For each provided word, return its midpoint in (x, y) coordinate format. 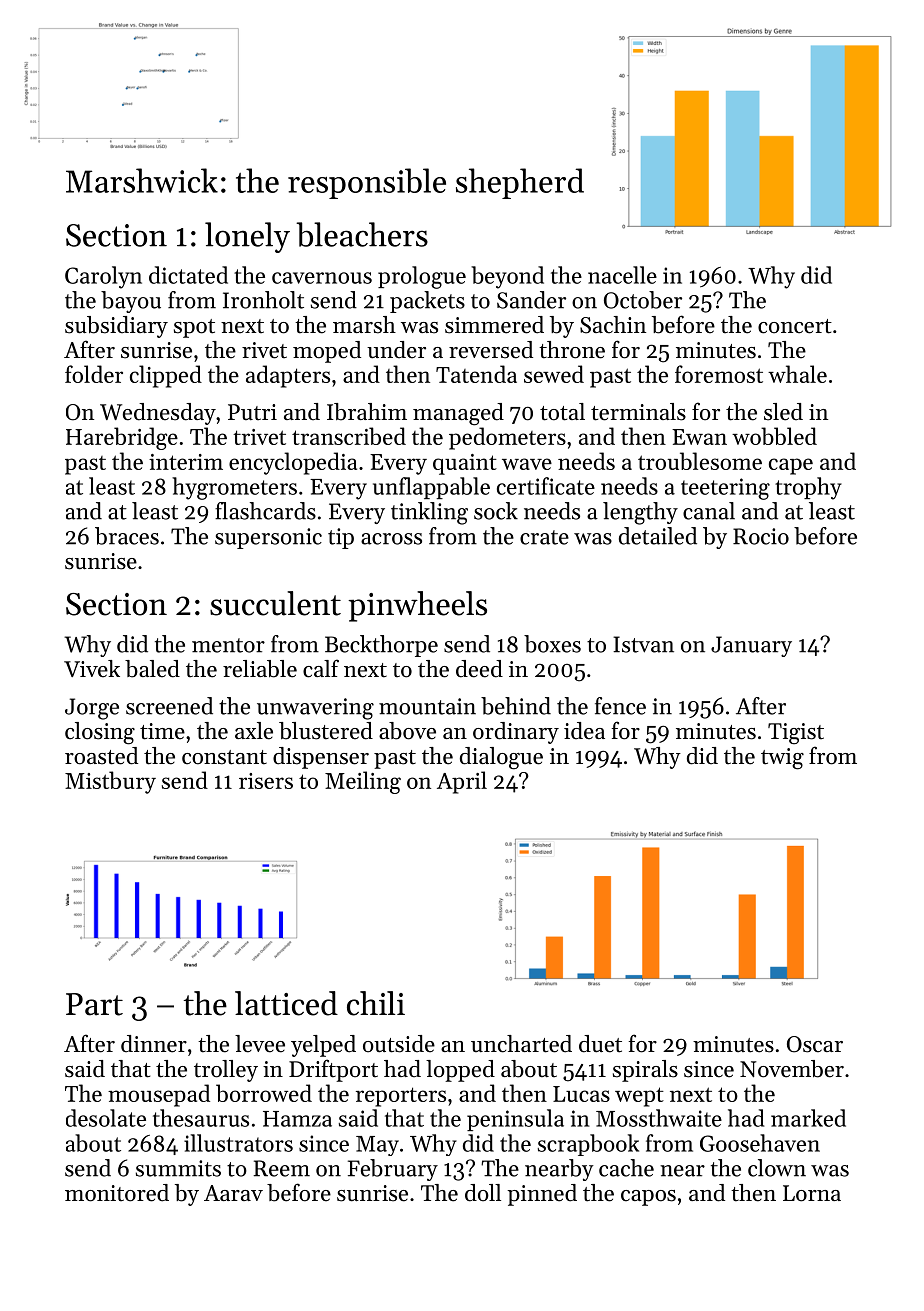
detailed (658, 536)
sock (496, 511)
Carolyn (103, 277)
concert (795, 326)
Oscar (815, 1044)
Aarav (233, 1193)
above (407, 731)
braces (127, 536)
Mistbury (110, 782)
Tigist (796, 734)
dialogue (501, 758)
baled (152, 669)
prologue (422, 277)
